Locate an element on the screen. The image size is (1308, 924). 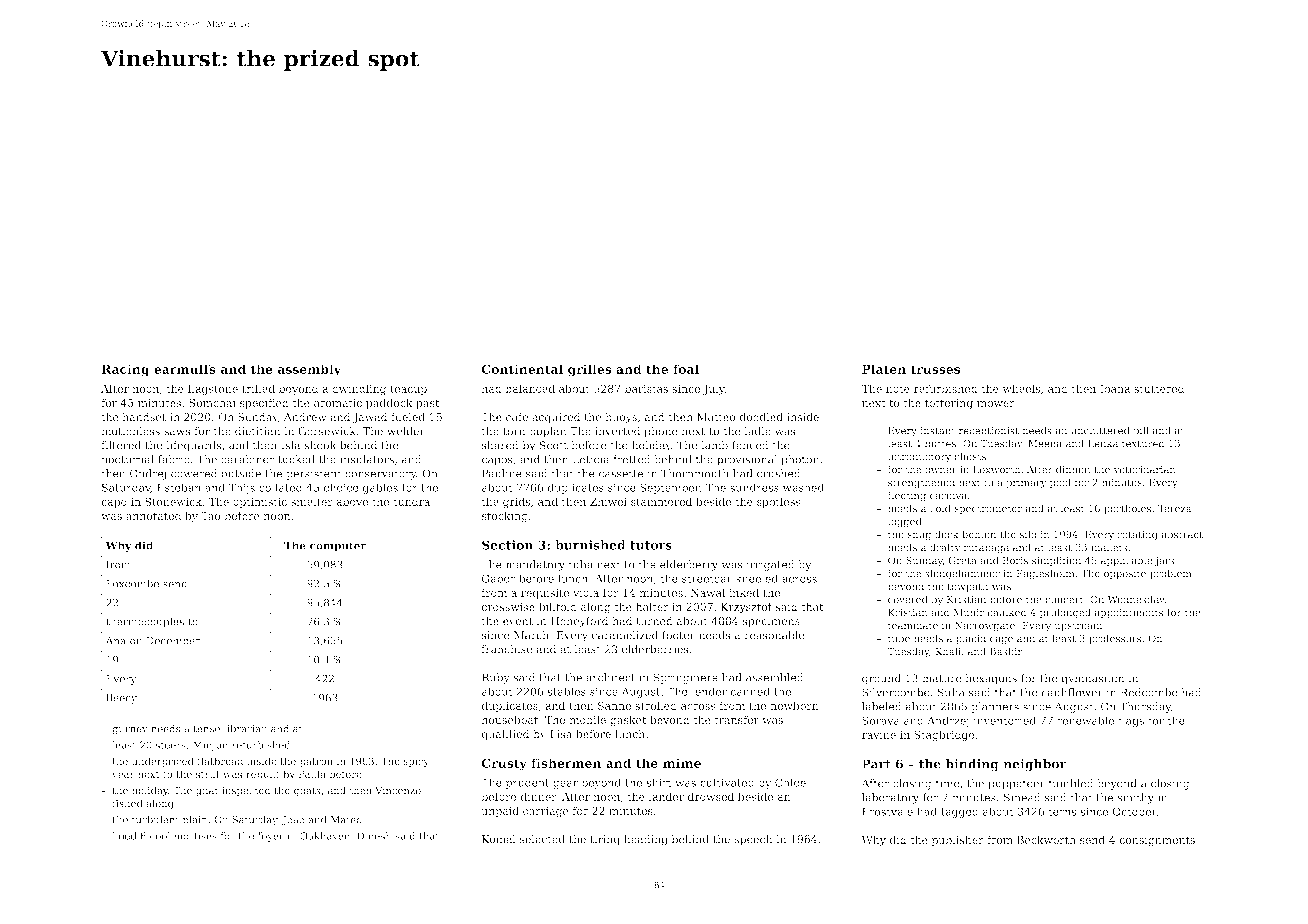
lender is located at coordinates (709, 691).
